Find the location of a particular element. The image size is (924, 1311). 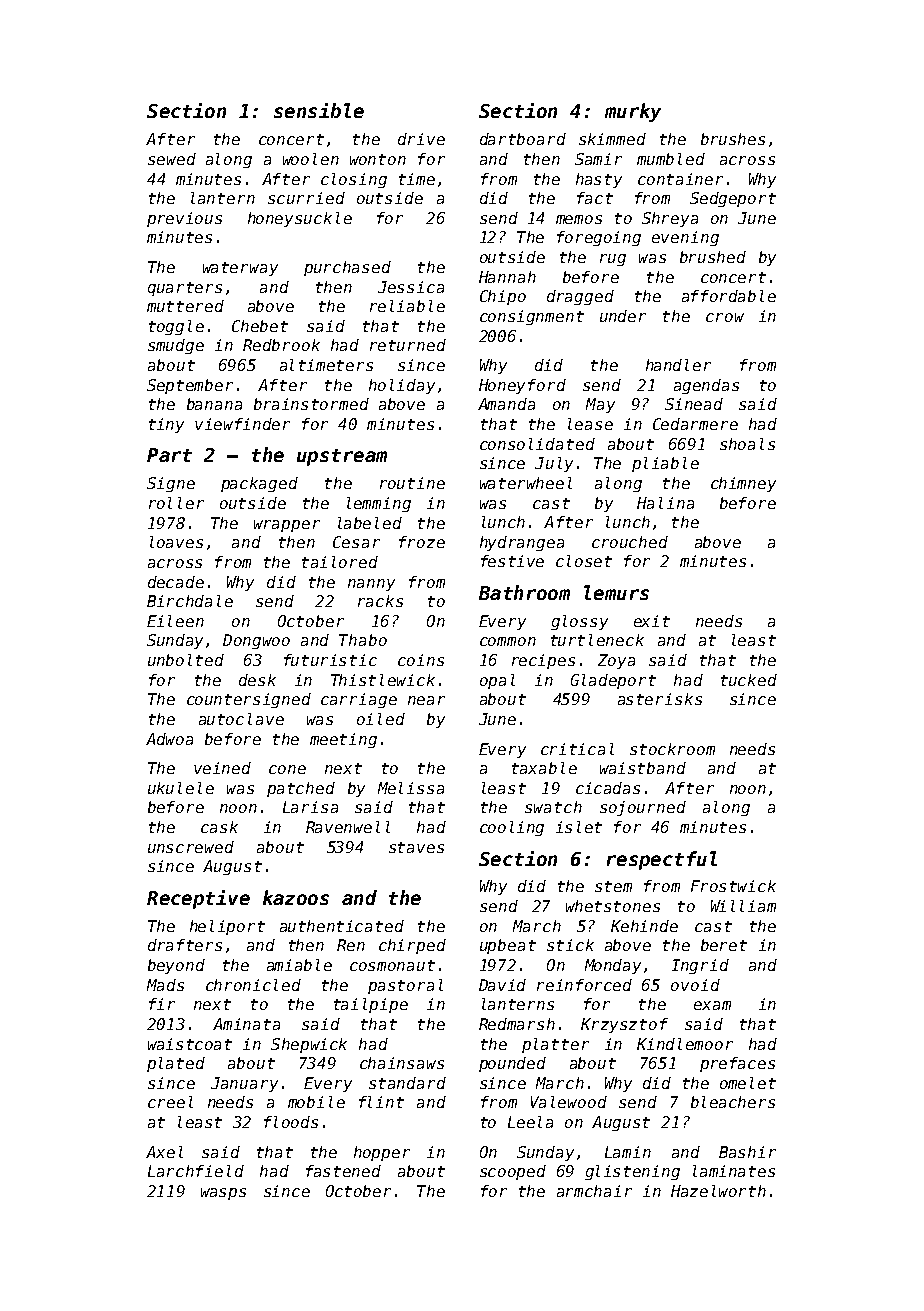

affordable is located at coordinates (729, 296).
